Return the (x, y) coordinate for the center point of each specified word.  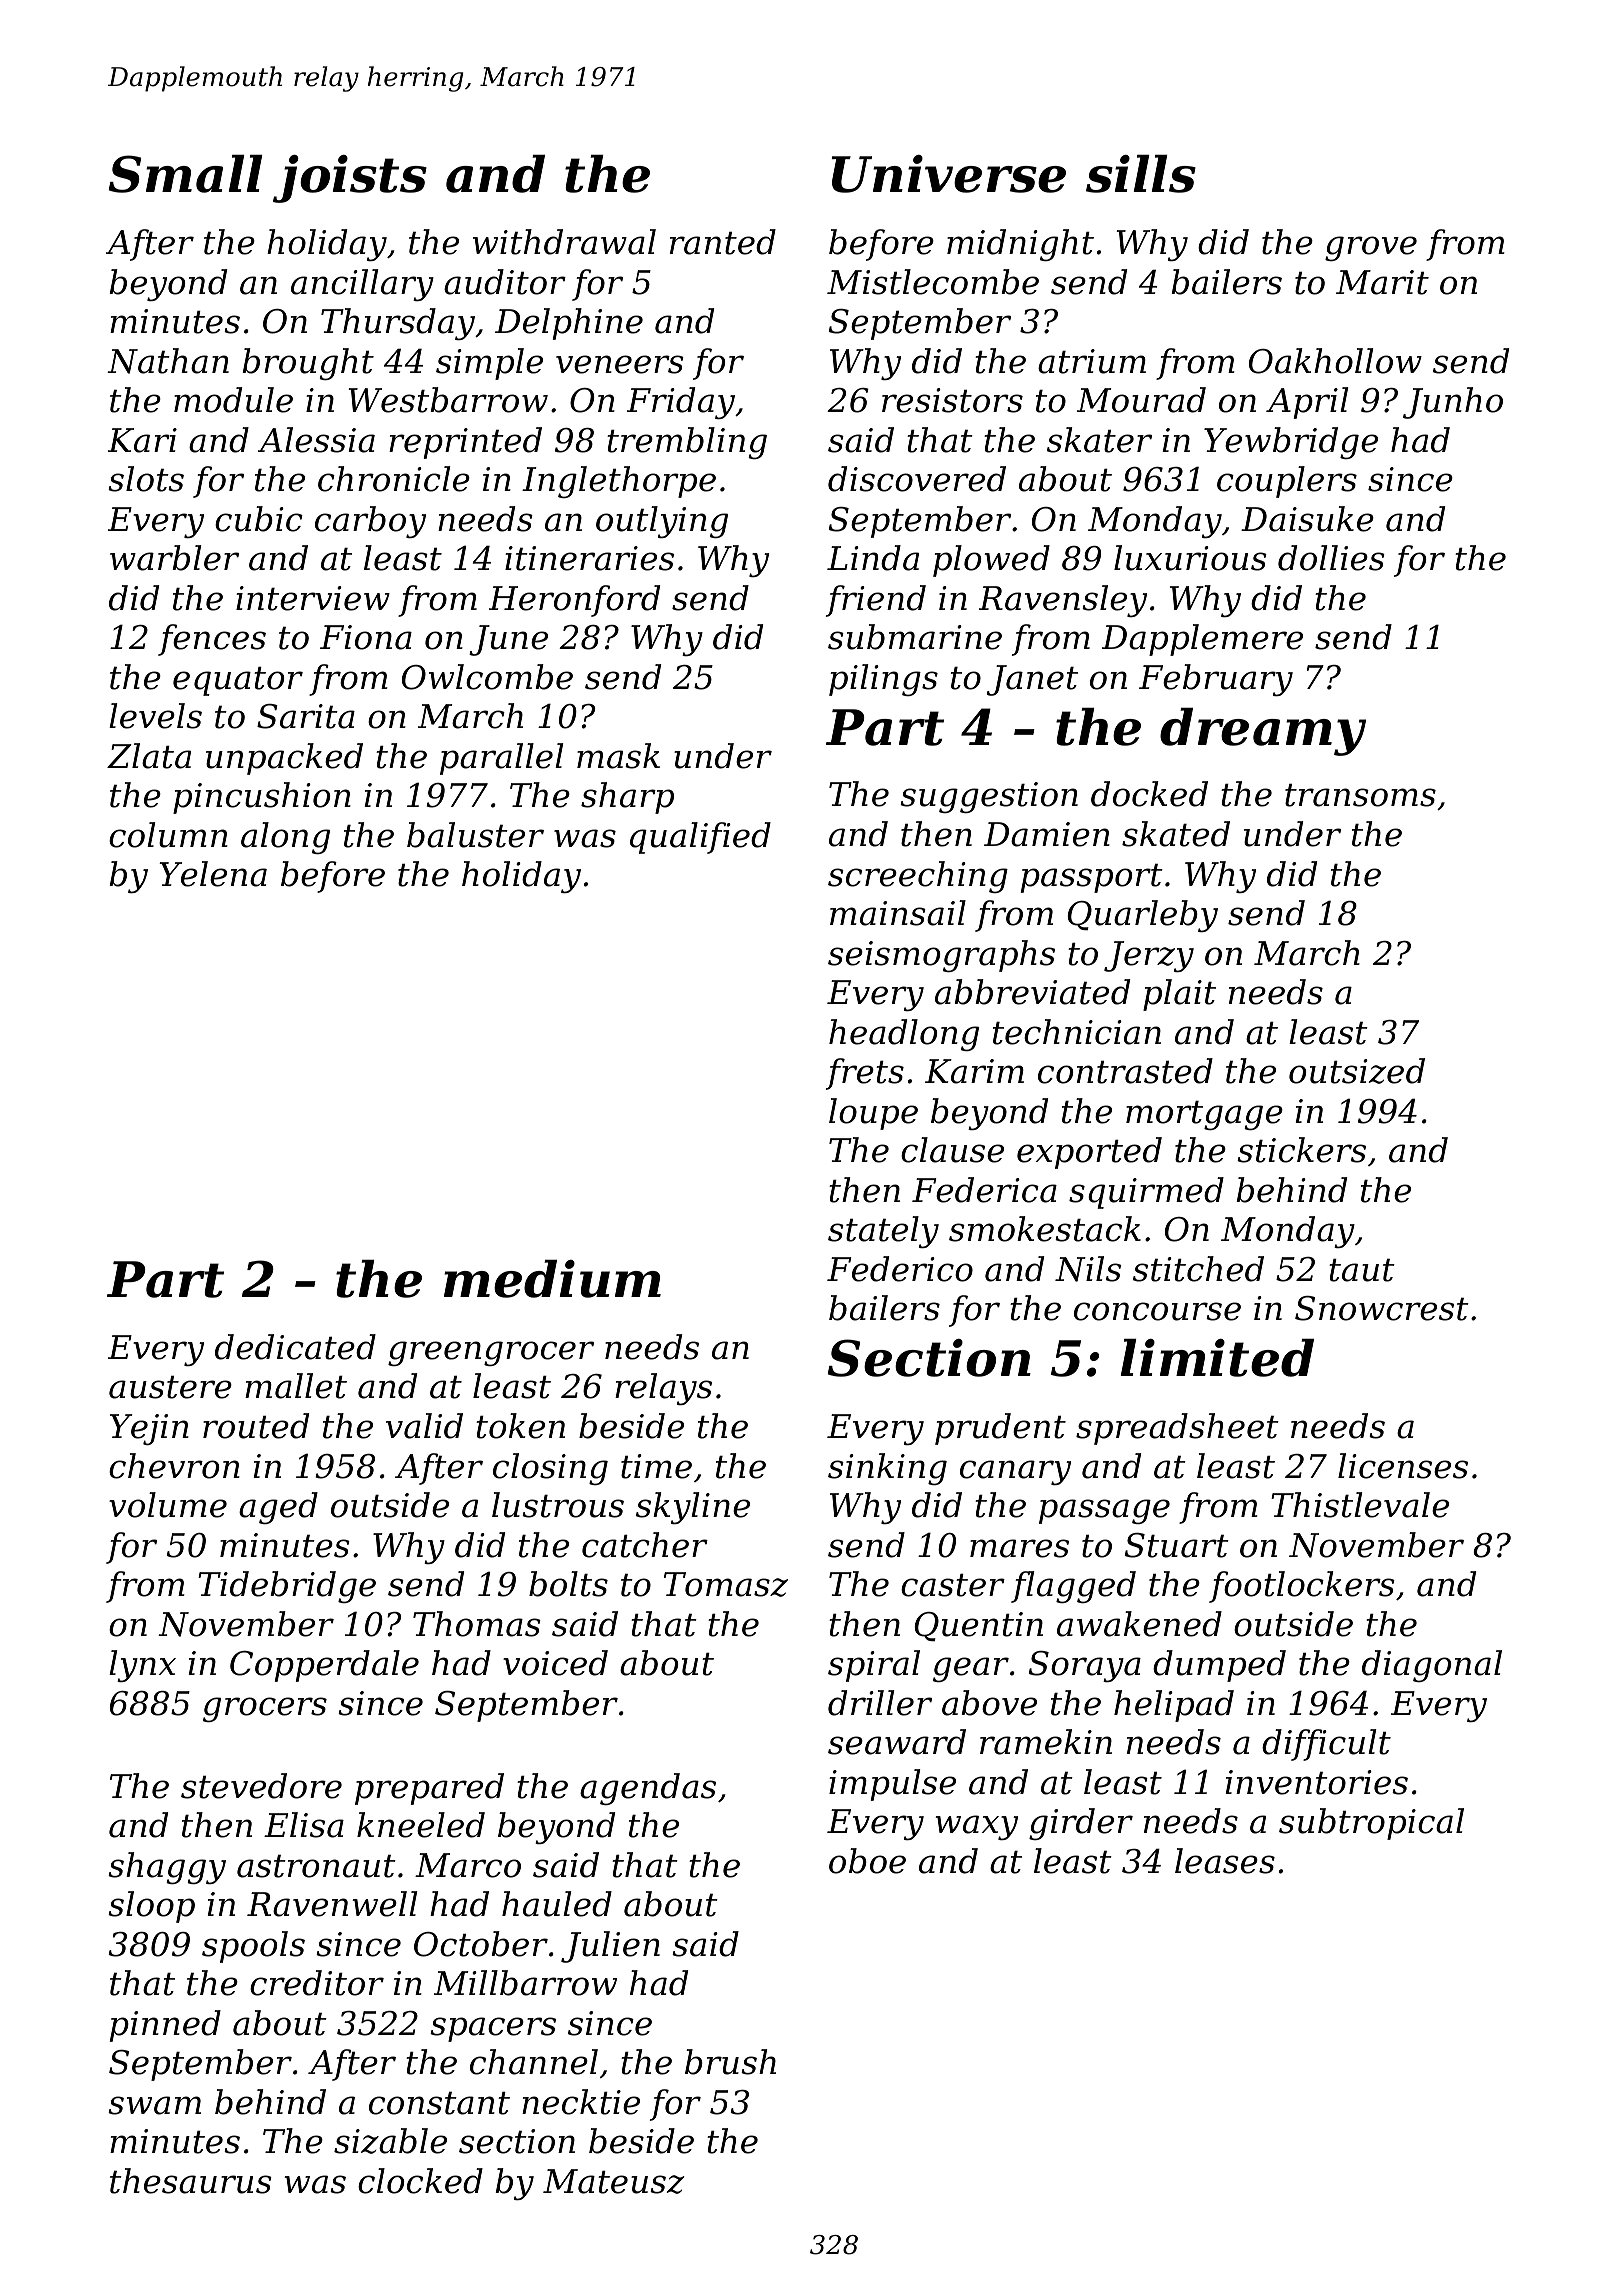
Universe (949, 174)
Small (185, 174)
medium (552, 1279)
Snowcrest (1382, 1308)
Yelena (213, 874)
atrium (1092, 361)
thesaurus (191, 2181)
